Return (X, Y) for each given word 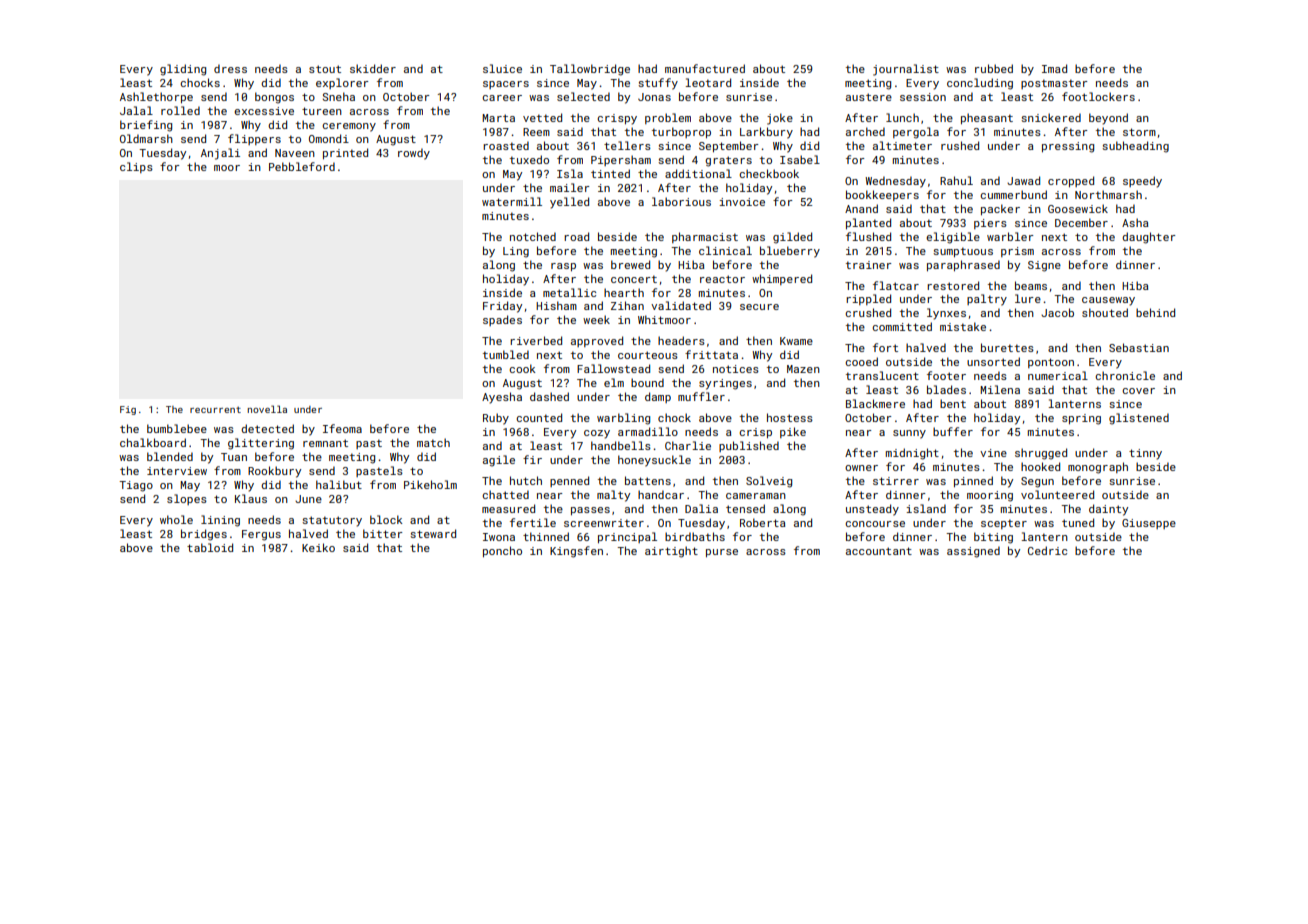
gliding (183, 70)
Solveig (769, 482)
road (576, 236)
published (749, 446)
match (433, 442)
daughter (1149, 238)
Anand (861, 208)
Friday (502, 307)
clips (136, 167)
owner (861, 468)
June (308, 499)
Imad (1054, 68)
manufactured (705, 68)
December (1081, 222)
